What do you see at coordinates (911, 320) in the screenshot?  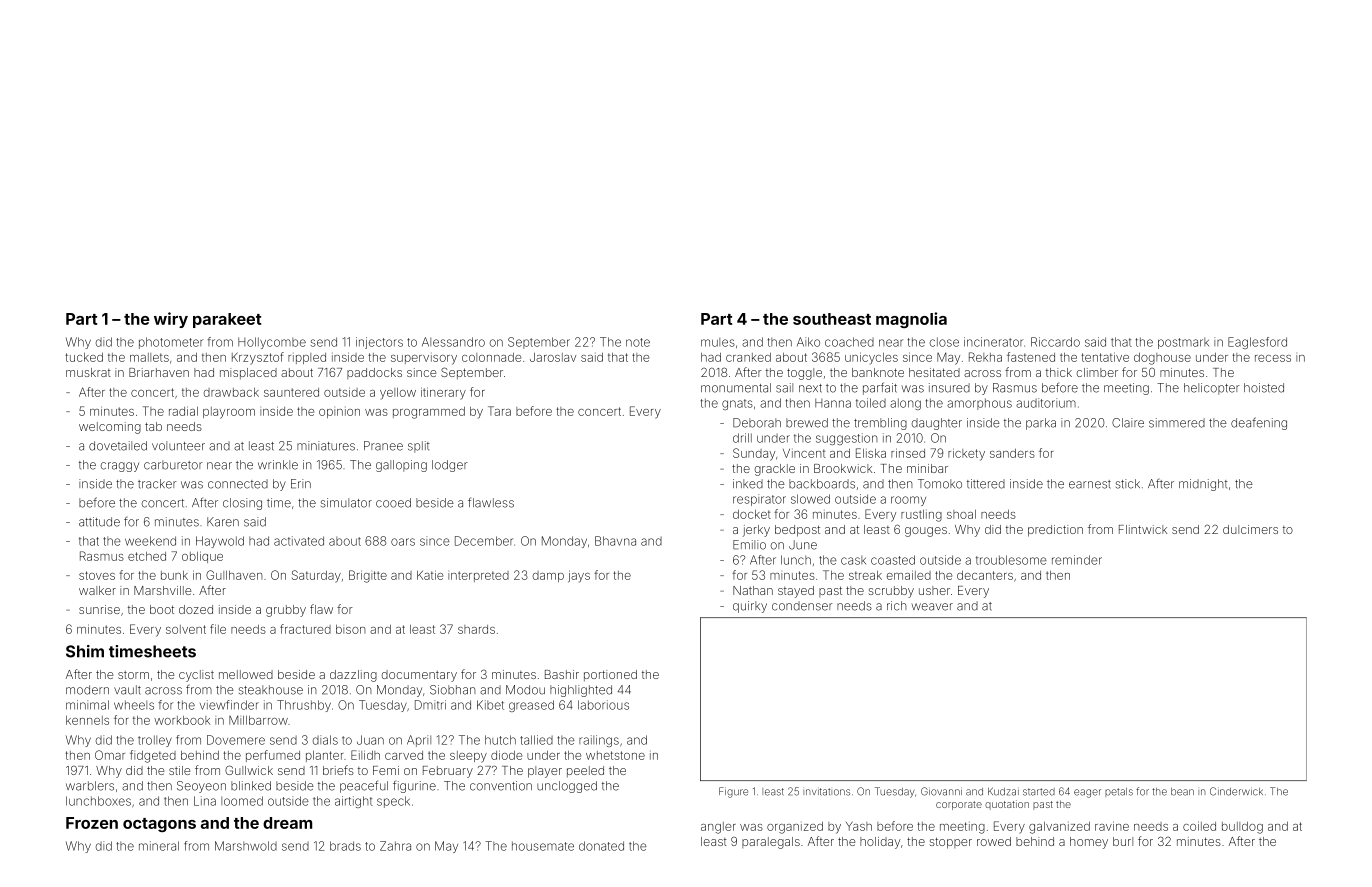 I see `magnolia` at bounding box center [911, 320].
